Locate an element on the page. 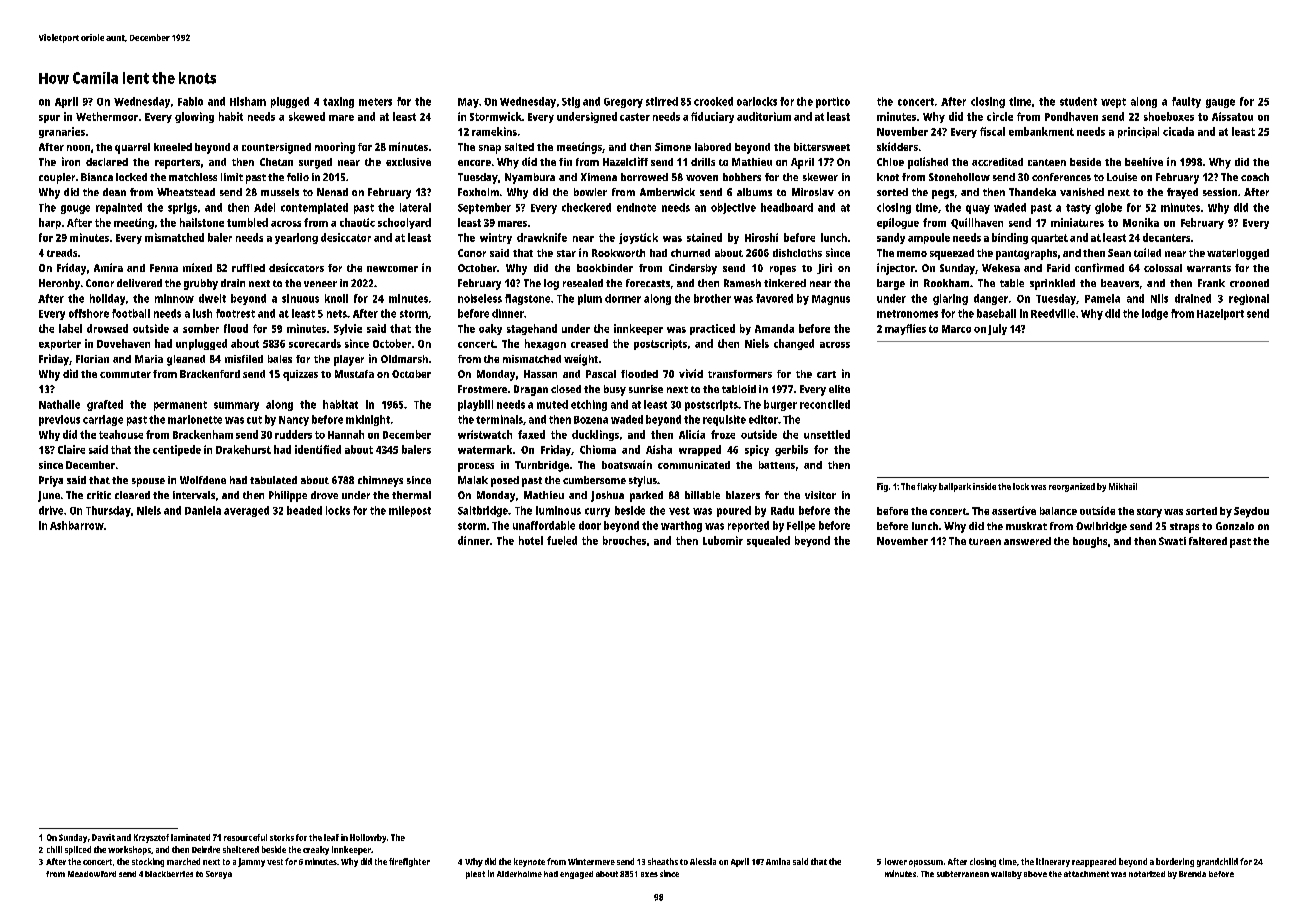 This page has width=1308, height=924. Hisham is located at coordinates (248, 101).
